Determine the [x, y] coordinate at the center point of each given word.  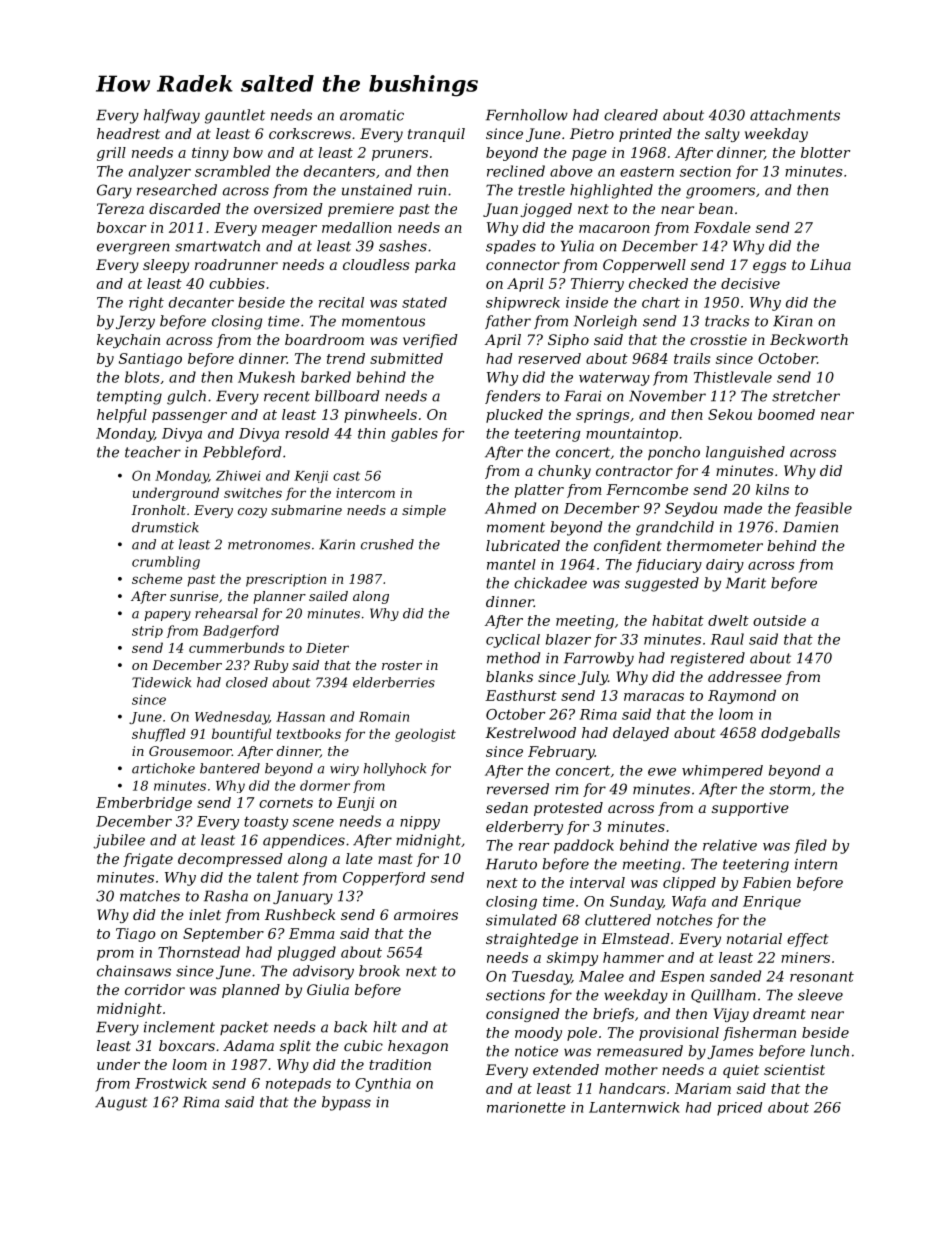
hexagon [418, 1047]
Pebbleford [242, 453]
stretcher [806, 396]
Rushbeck [300, 914]
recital [341, 302]
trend [346, 358]
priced [739, 1109]
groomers [720, 193]
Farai [583, 396]
